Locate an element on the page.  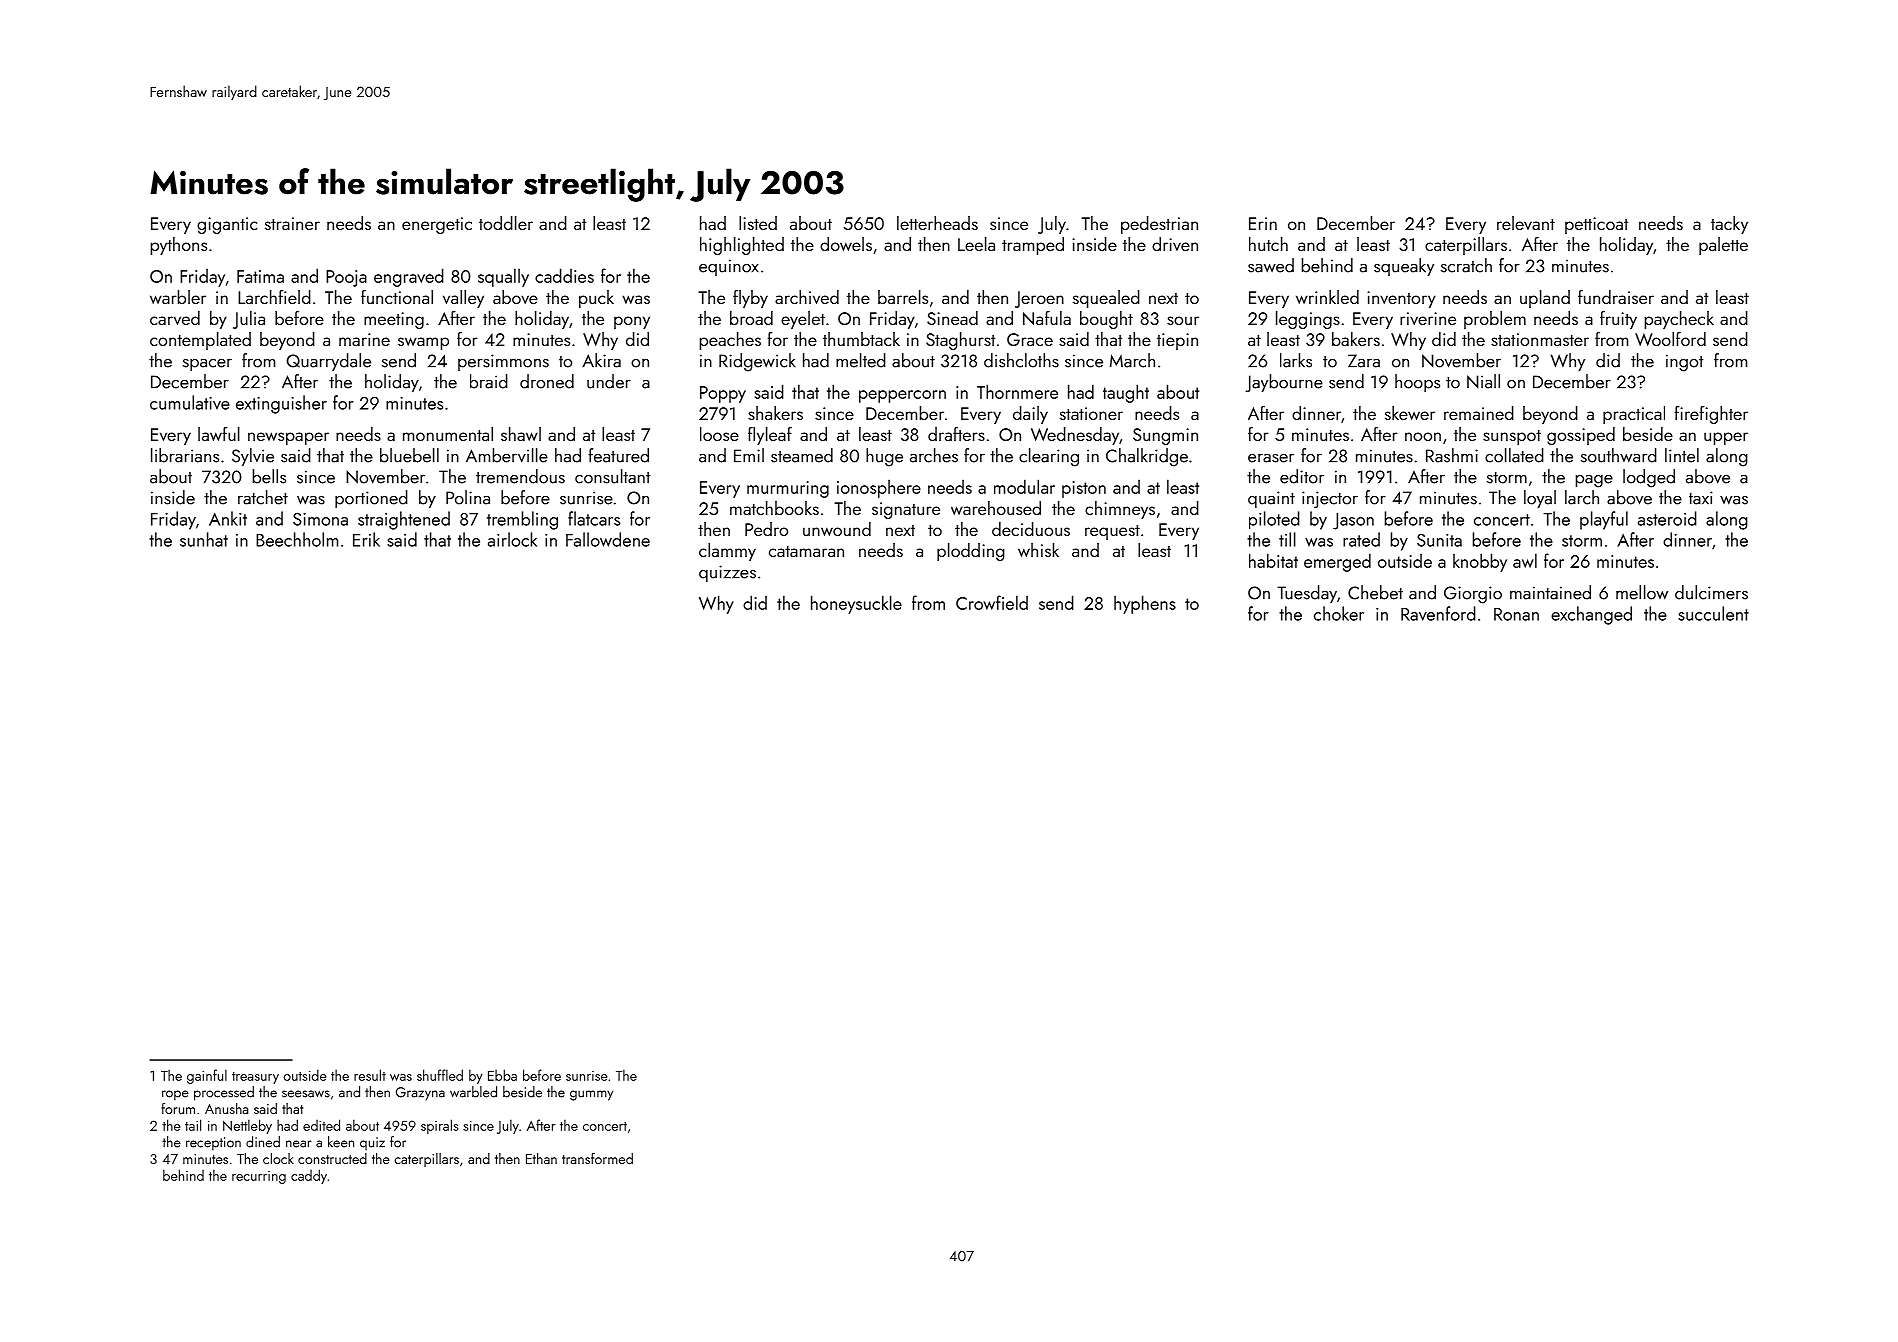
Crowfield is located at coordinates (992, 602).
